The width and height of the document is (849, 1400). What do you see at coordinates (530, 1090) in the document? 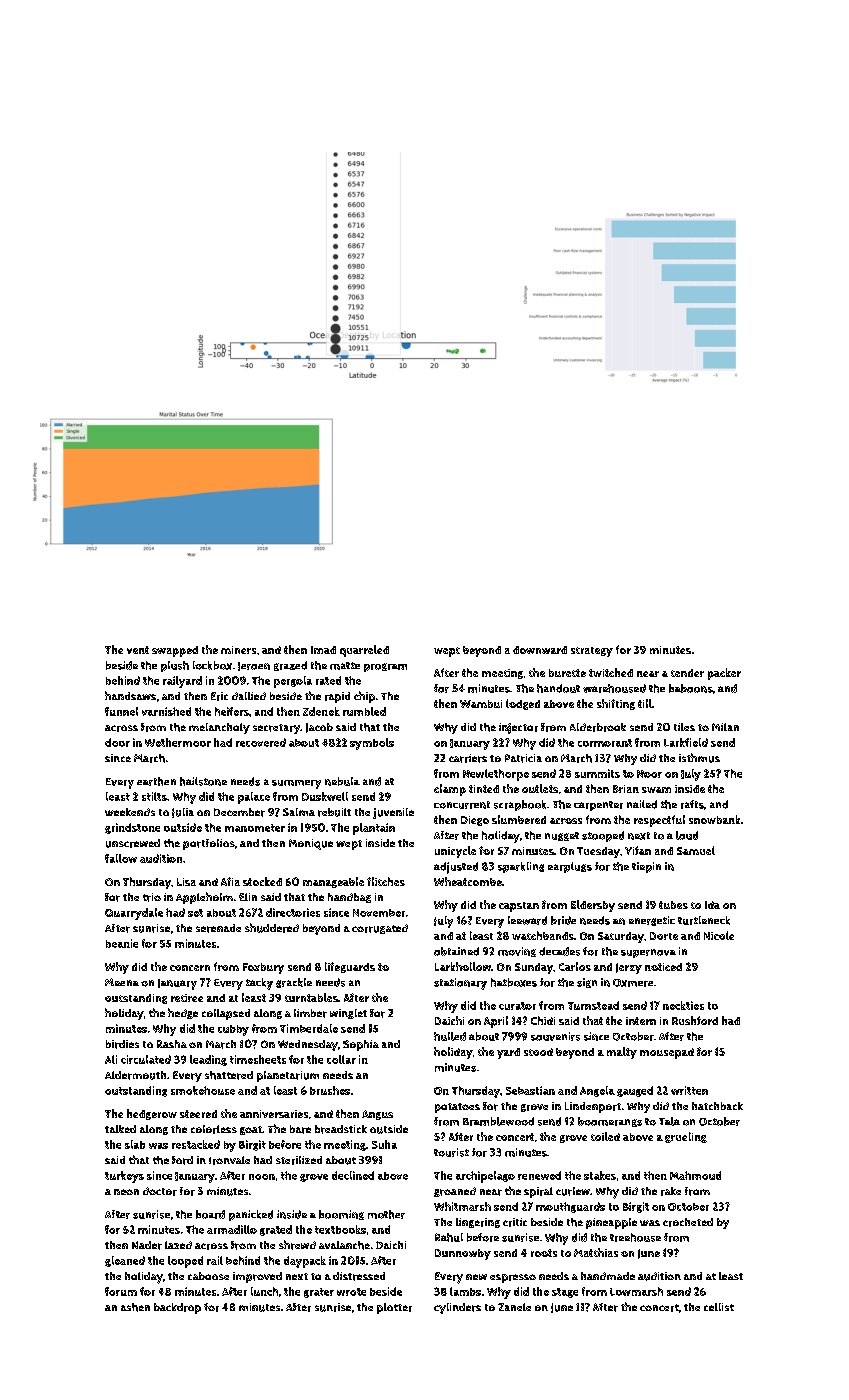
I see `Sebastian` at bounding box center [530, 1090].
